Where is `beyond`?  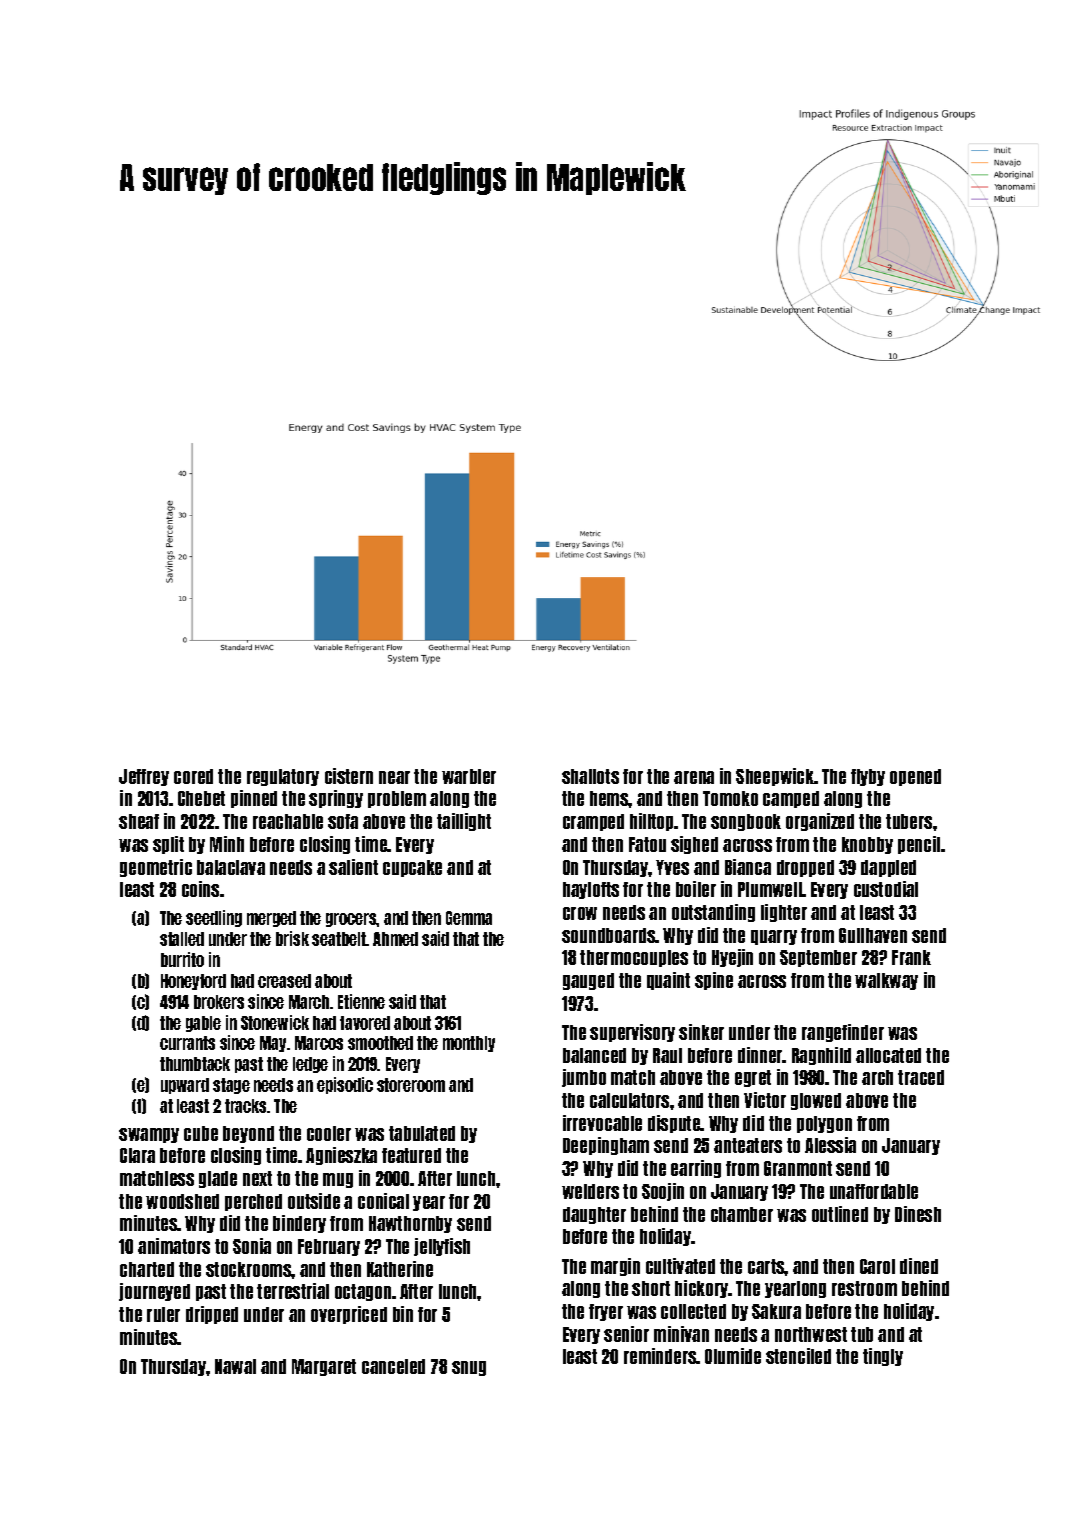 beyond is located at coordinates (248, 1134).
